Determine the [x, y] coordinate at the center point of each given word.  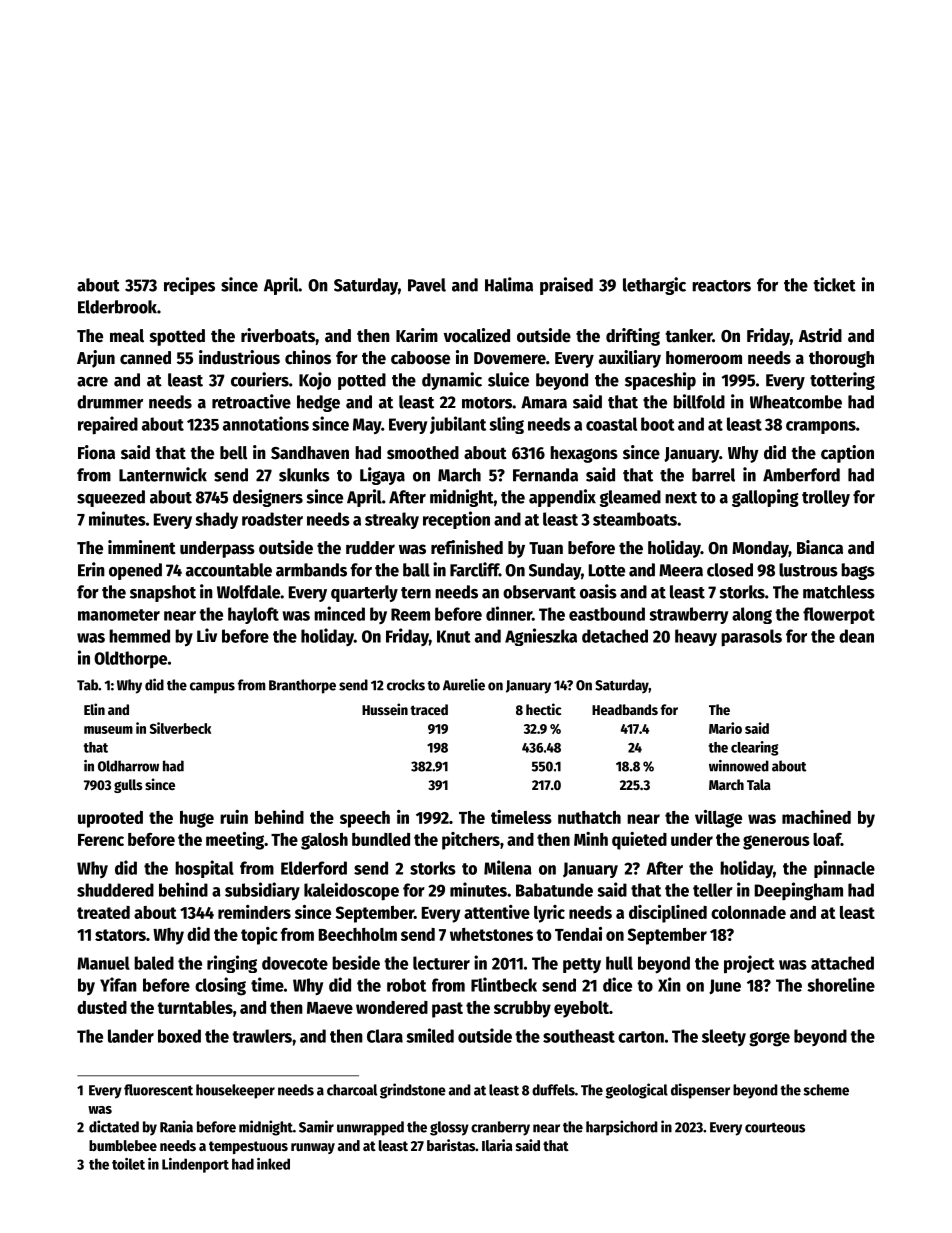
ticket [834, 284]
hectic [543, 709]
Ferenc [101, 840]
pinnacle [844, 869]
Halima [509, 284]
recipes [189, 286]
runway [313, 1148]
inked [273, 1164]
